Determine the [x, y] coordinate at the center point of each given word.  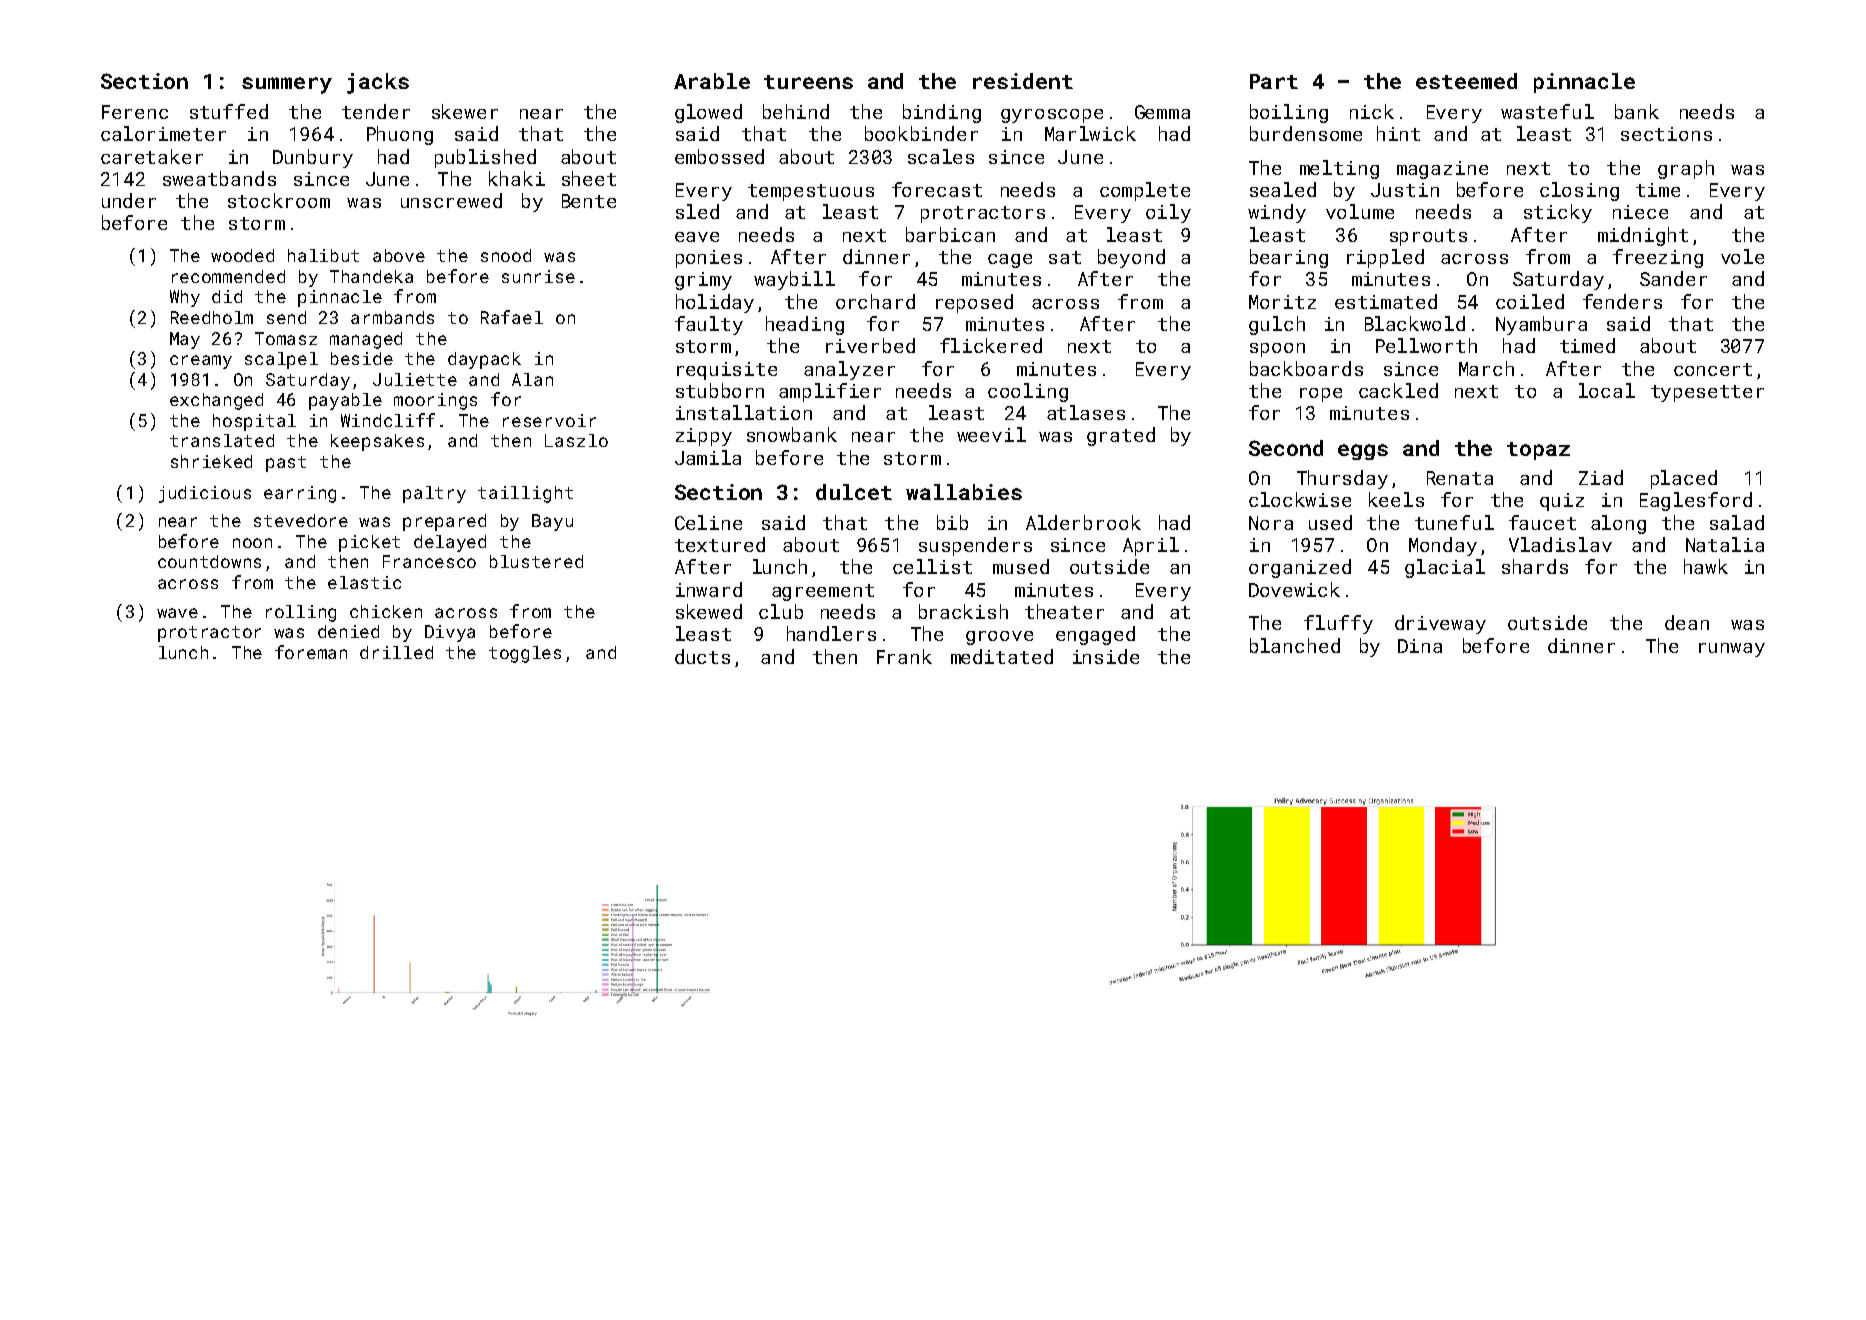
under [129, 200]
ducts [702, 656]
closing [1579, 191]
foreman [311, 652]
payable [345, 401]
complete [1145, 191]
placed [1684, 479]
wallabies [964, 492]
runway [1732, 650]
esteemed [1466, 81]
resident [1023, 81]
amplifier [830, 392]
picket [369, 543]
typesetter [1707, 393]
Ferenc [135, 112]
